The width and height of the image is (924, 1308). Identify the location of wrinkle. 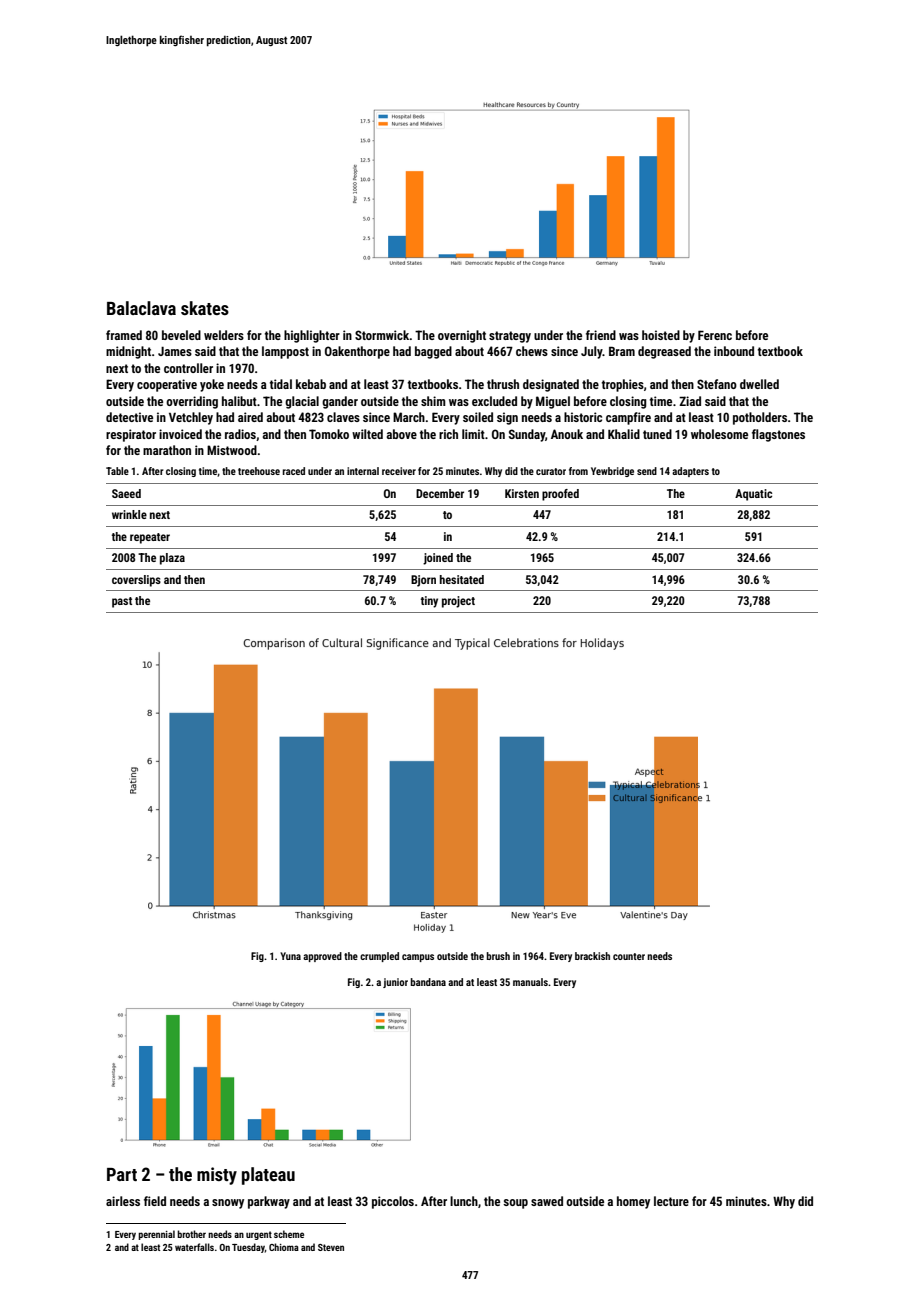
(129, 514).
